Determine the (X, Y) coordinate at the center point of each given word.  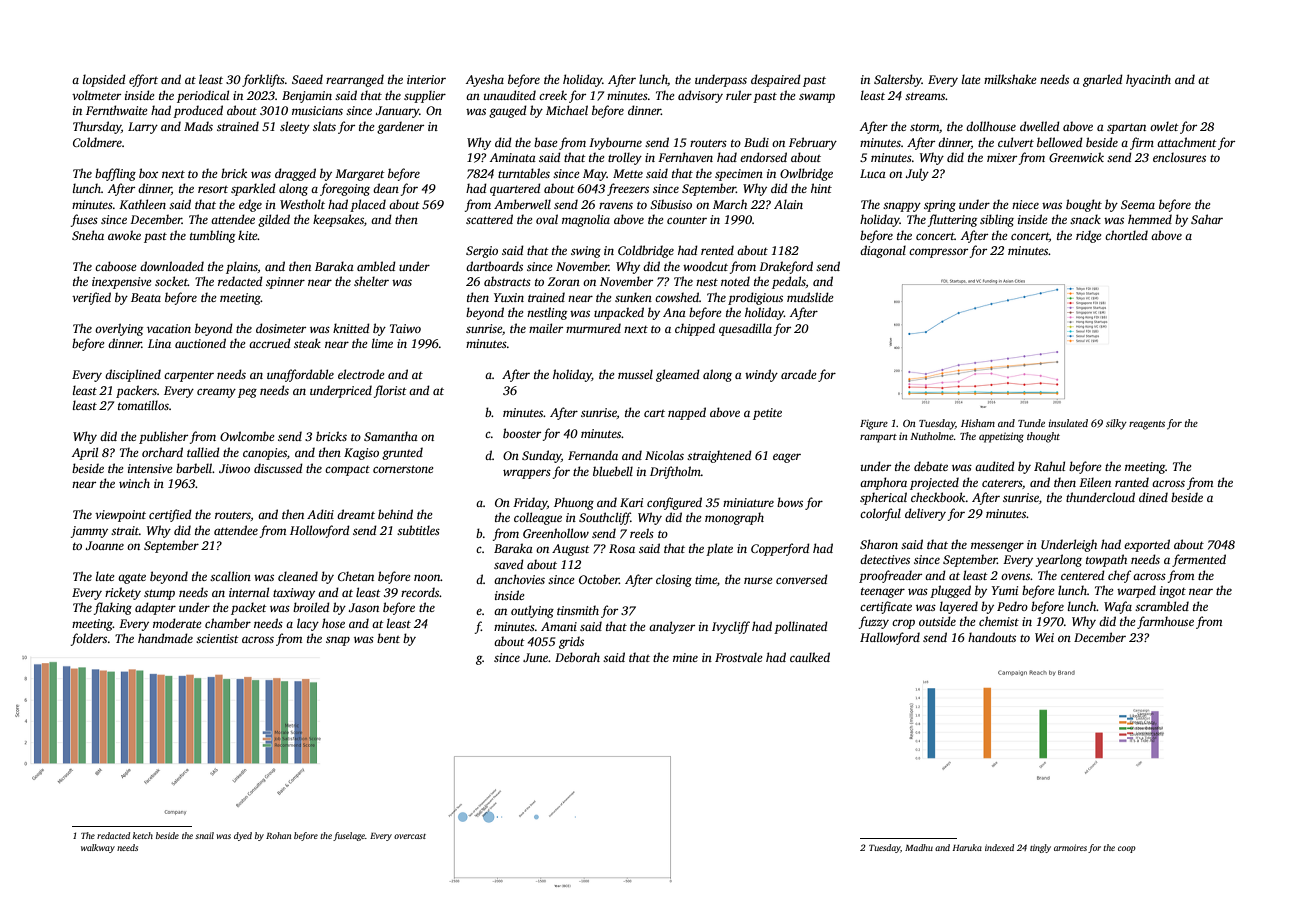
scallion (230, 576)
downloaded (172, 266)
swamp (817, 98)
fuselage (349, 836)
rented (717, 250)
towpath (1106, 560)
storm (924, 127)
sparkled (253, 189)
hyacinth (1148, 80)
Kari (631, 502)
